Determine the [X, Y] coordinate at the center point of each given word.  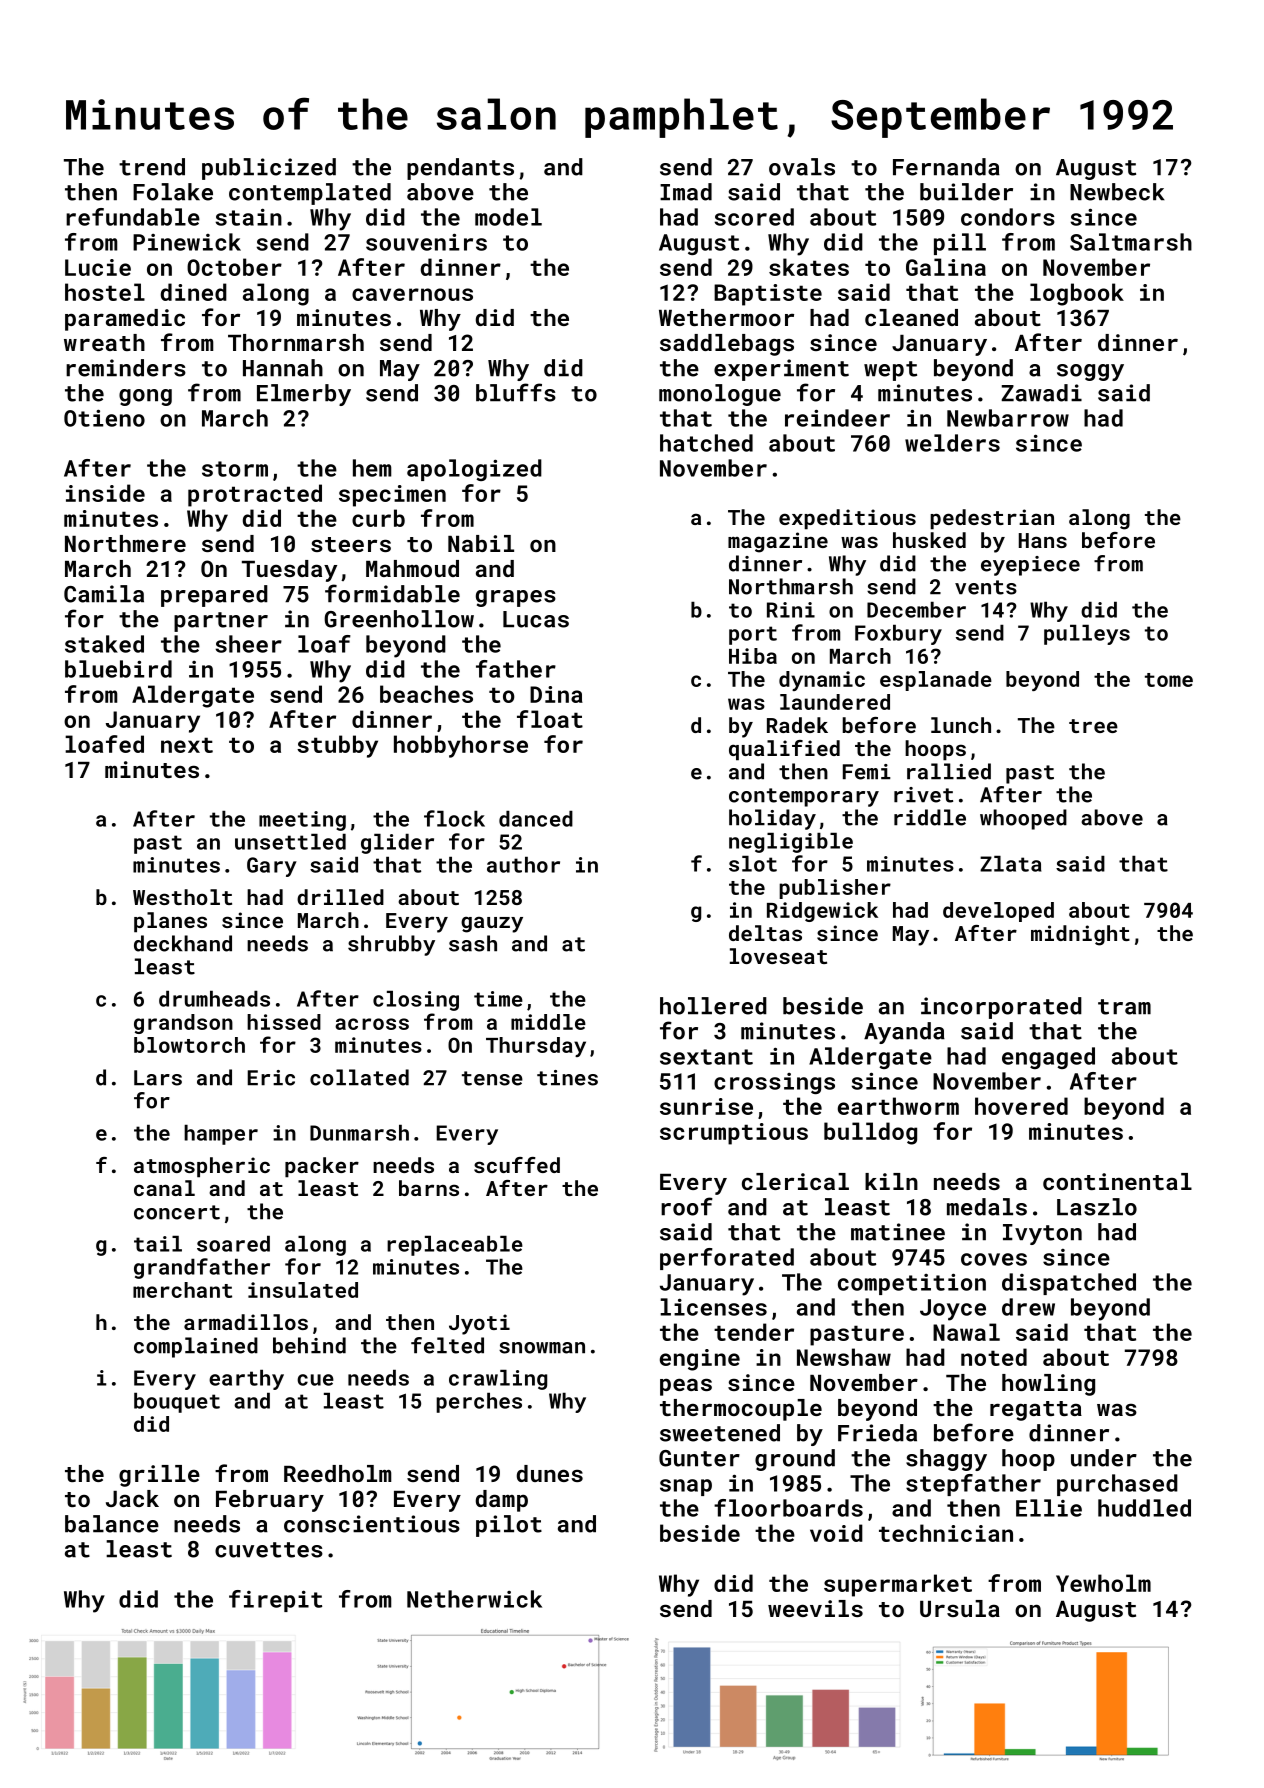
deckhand [183, 943]
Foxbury [898, 635]
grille [159, 1476]
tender [754, 1332]
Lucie [98, 267]
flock [454, 818]
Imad [686, 192]
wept [890, 371]
